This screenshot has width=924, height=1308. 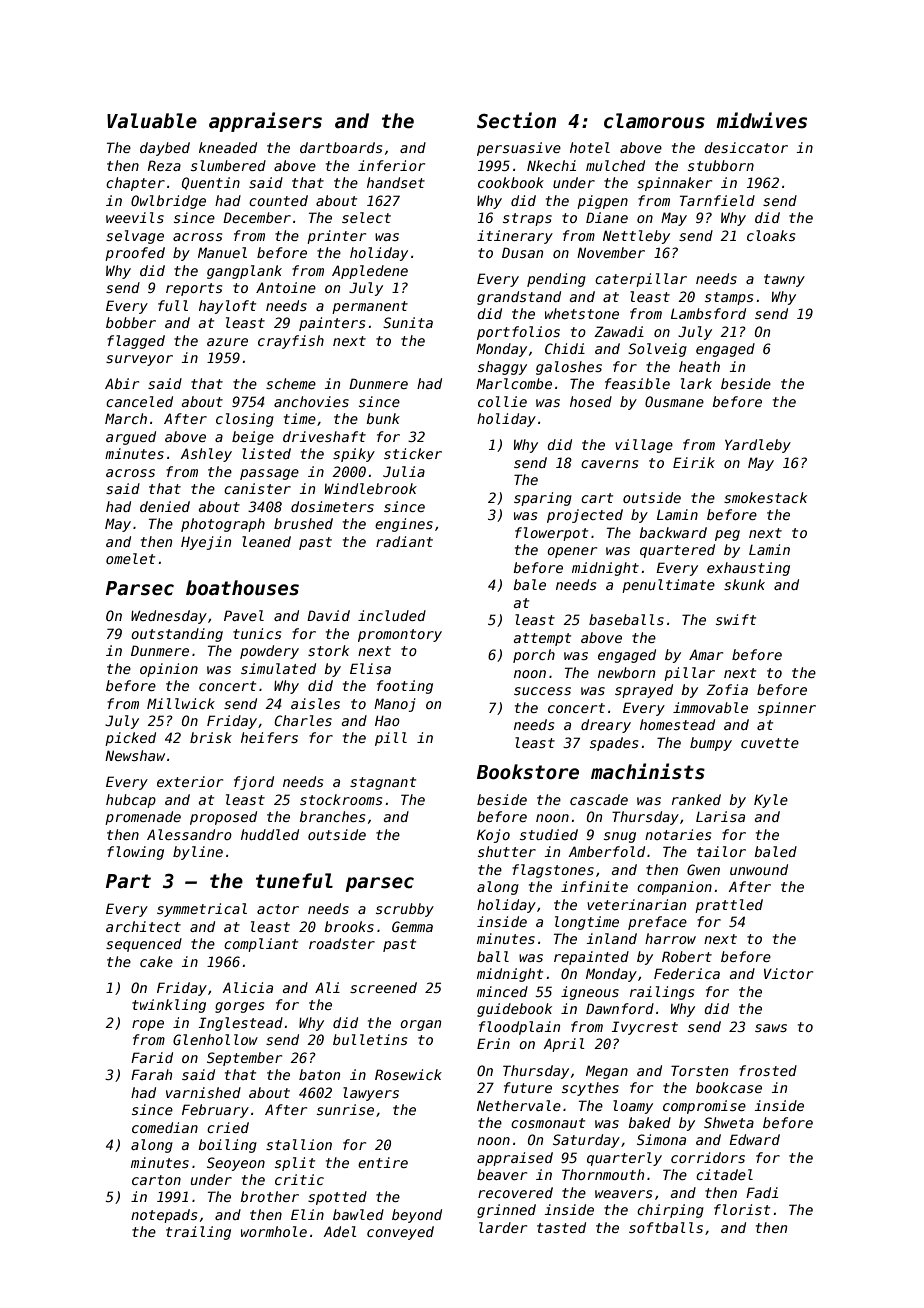 What do you see at coordinates (270, 834) in the screenshot?
I see `huddled` at bounding box center [270, 834].
